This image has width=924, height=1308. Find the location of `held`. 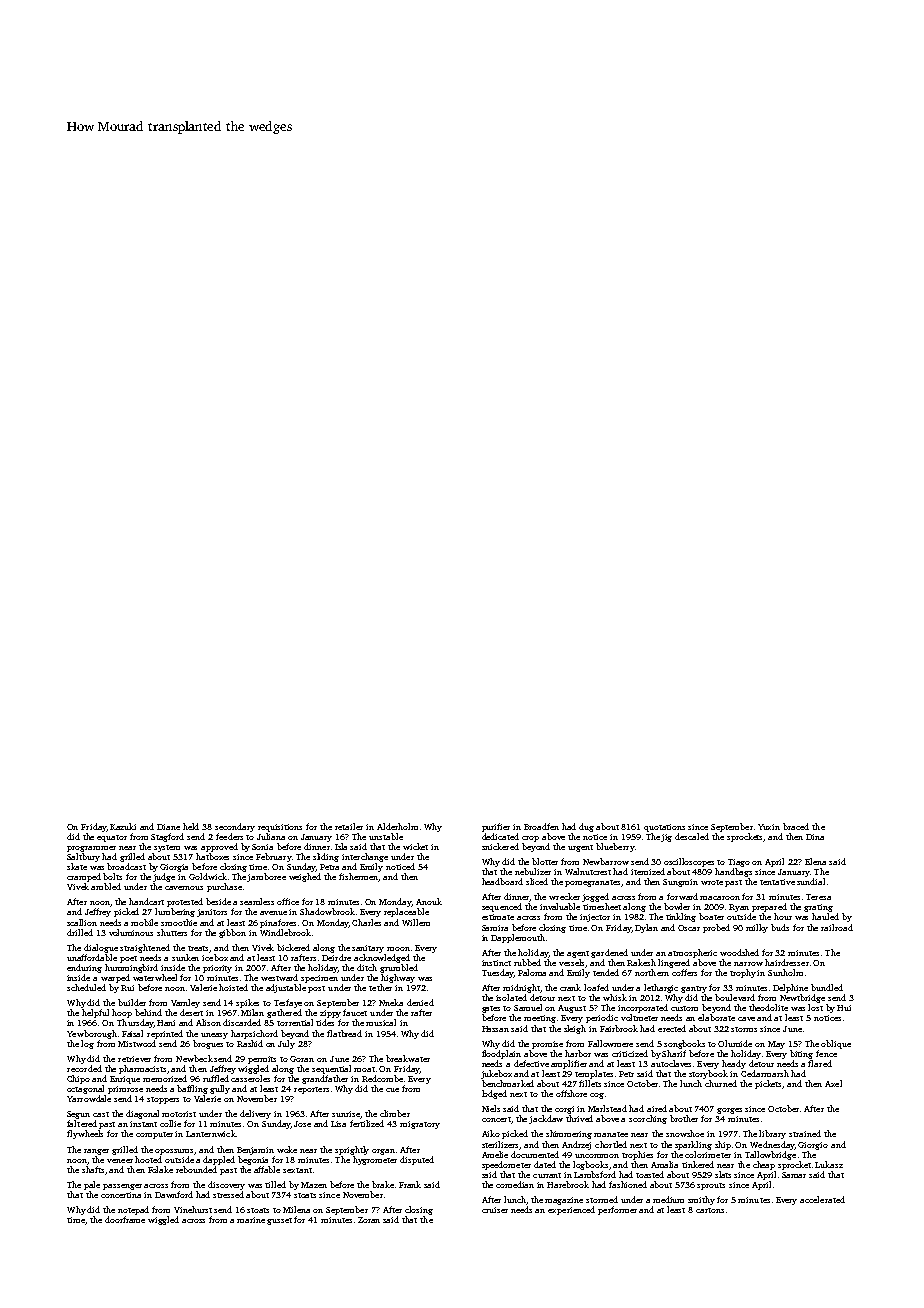

held is located at coordinates (191, 826).
